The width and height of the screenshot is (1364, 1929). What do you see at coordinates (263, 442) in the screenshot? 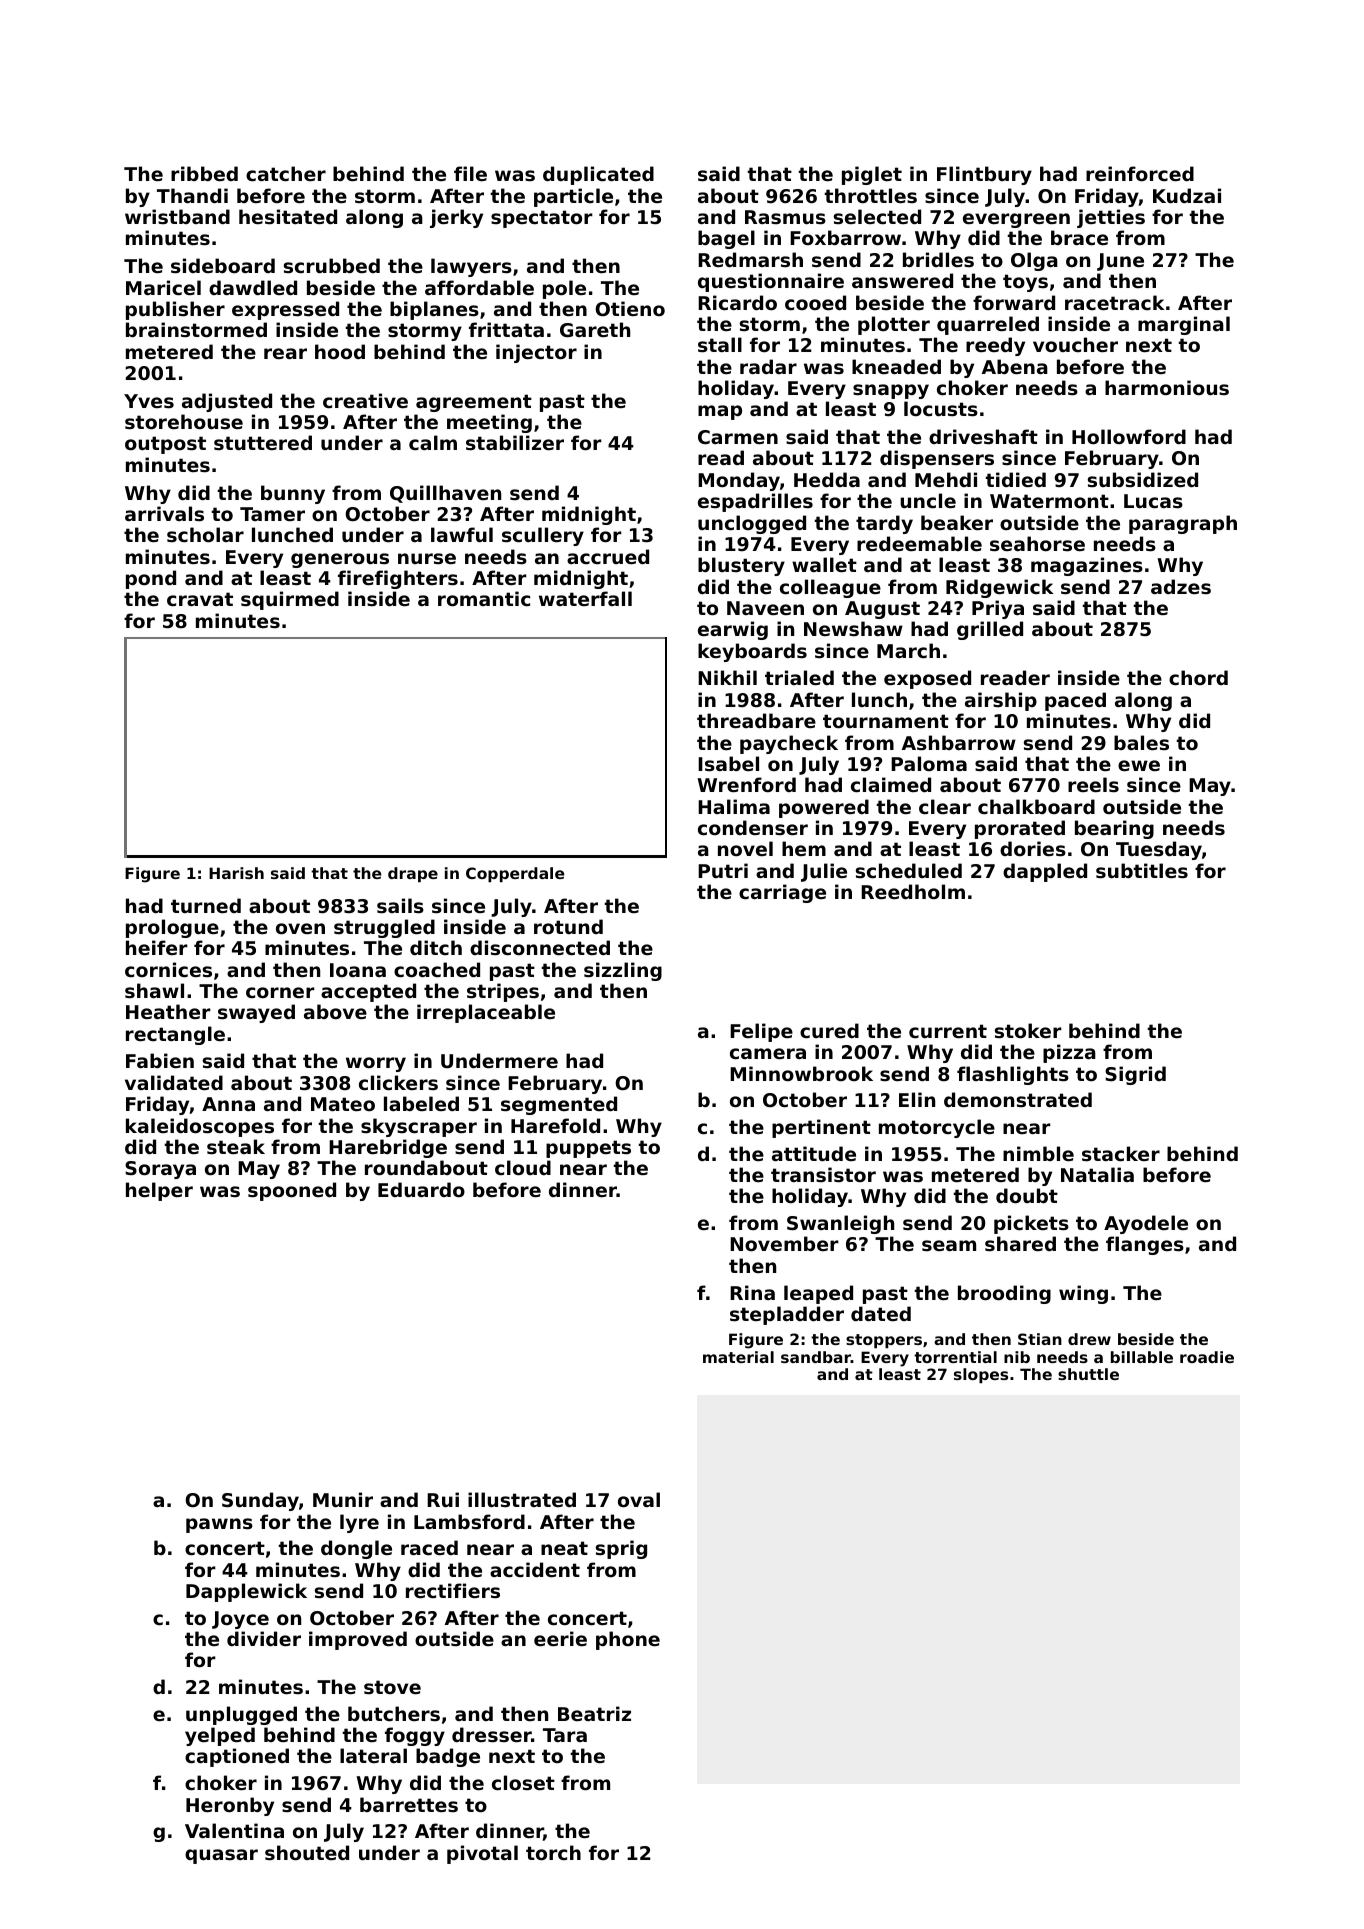
I see `stuttered` at bounding box center [263, 442].
